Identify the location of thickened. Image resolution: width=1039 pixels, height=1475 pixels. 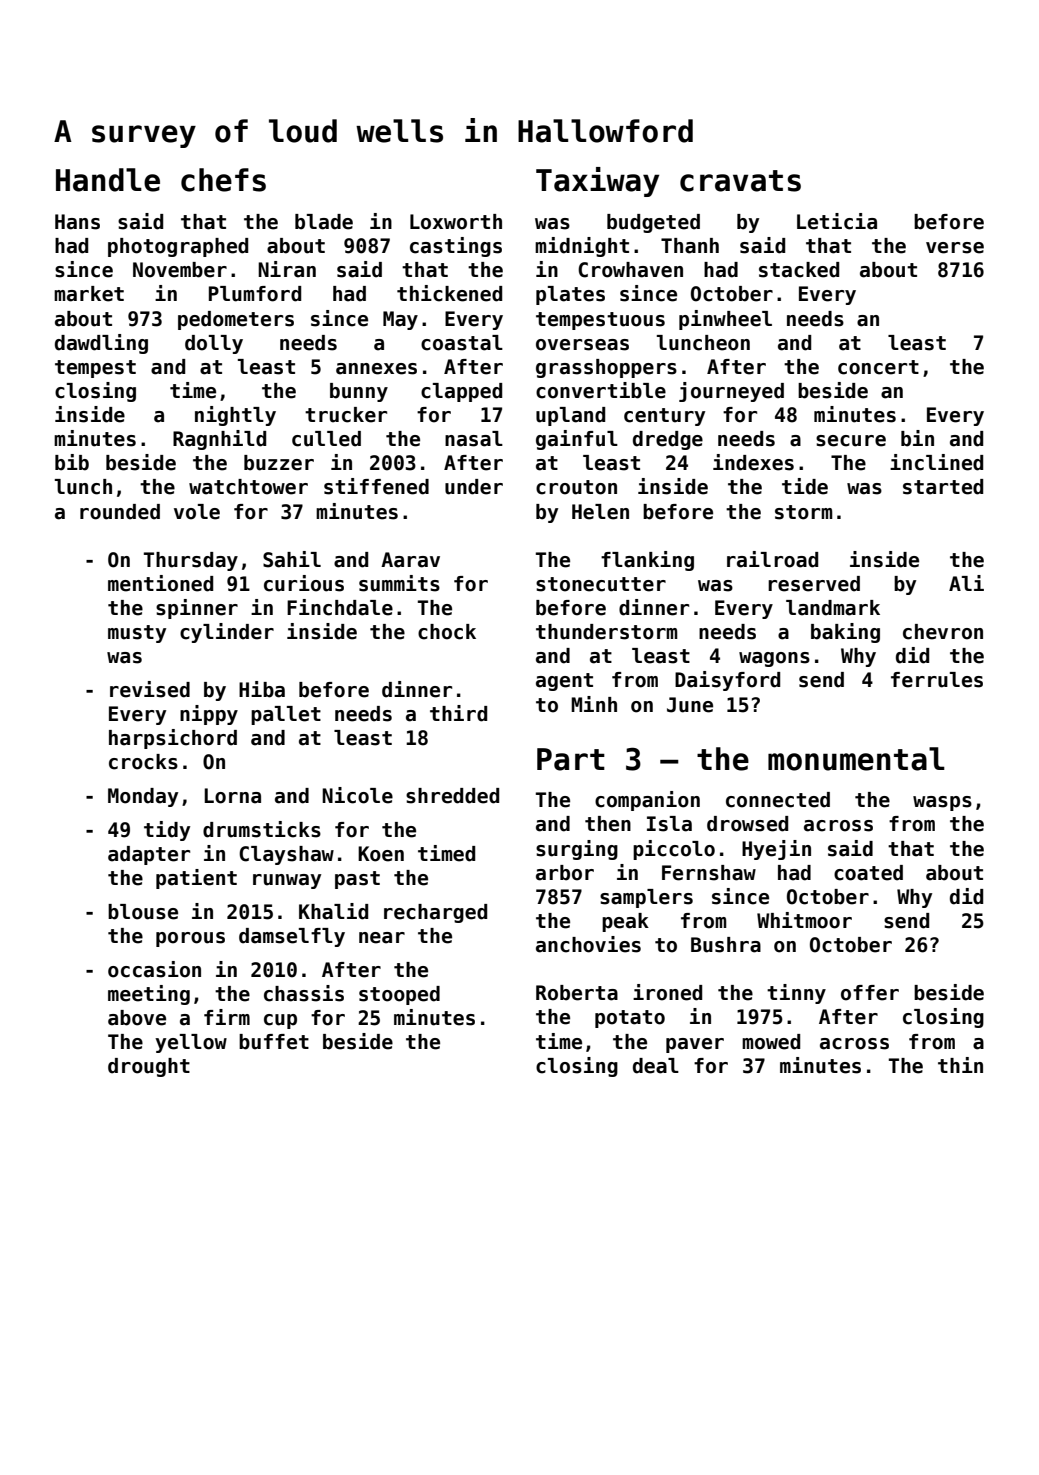
(449, 293).
